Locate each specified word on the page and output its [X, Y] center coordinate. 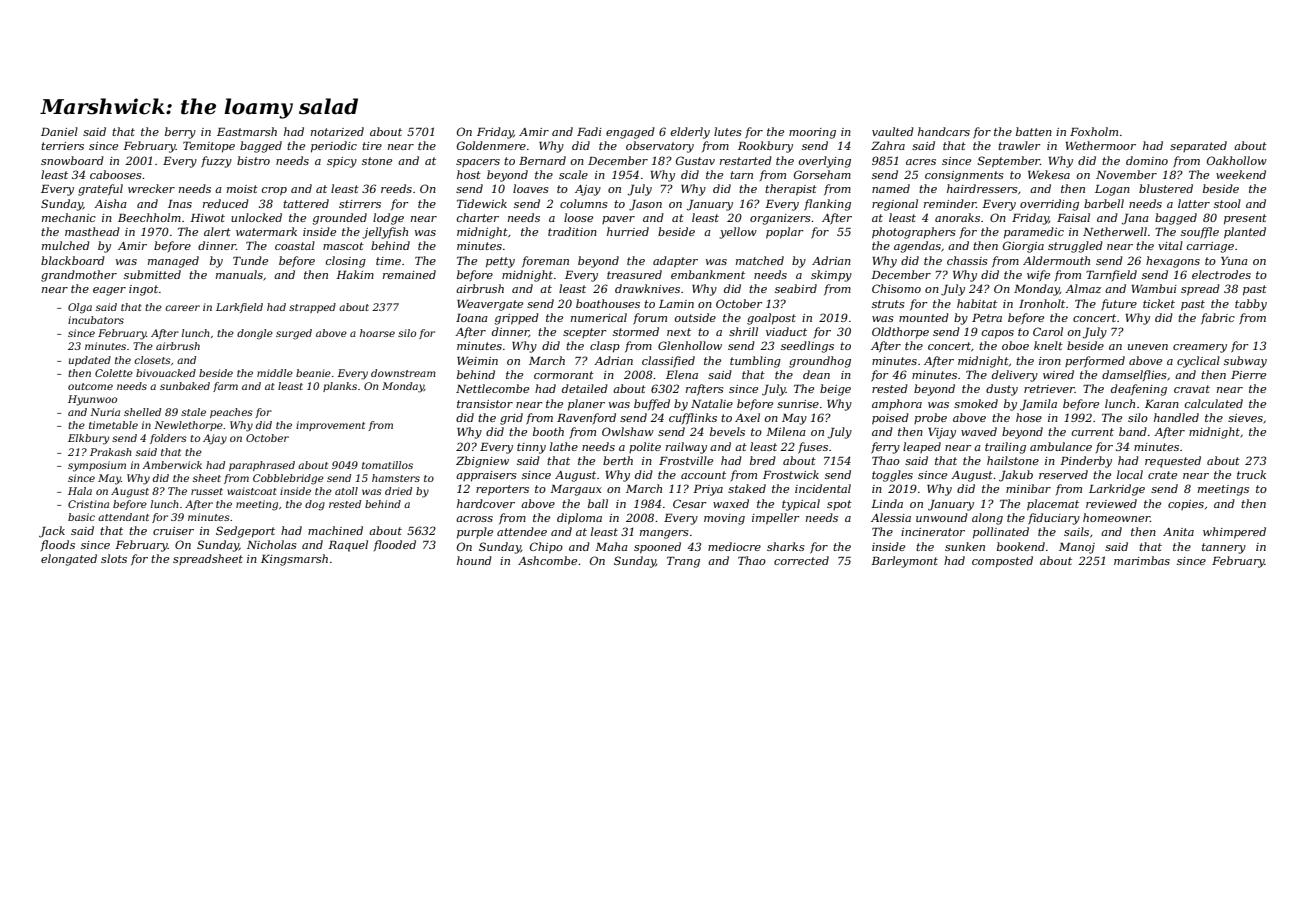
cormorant [564, 375]
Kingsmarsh [294, 560]
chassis [967, 260]
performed [1095, 361]
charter [478, 217]
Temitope [209, 147]
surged [294, 334]
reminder [950, 203]
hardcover [486, 503]
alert [217, 231]
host [469, 174]
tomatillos [387, 465]
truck [1251, 474]
